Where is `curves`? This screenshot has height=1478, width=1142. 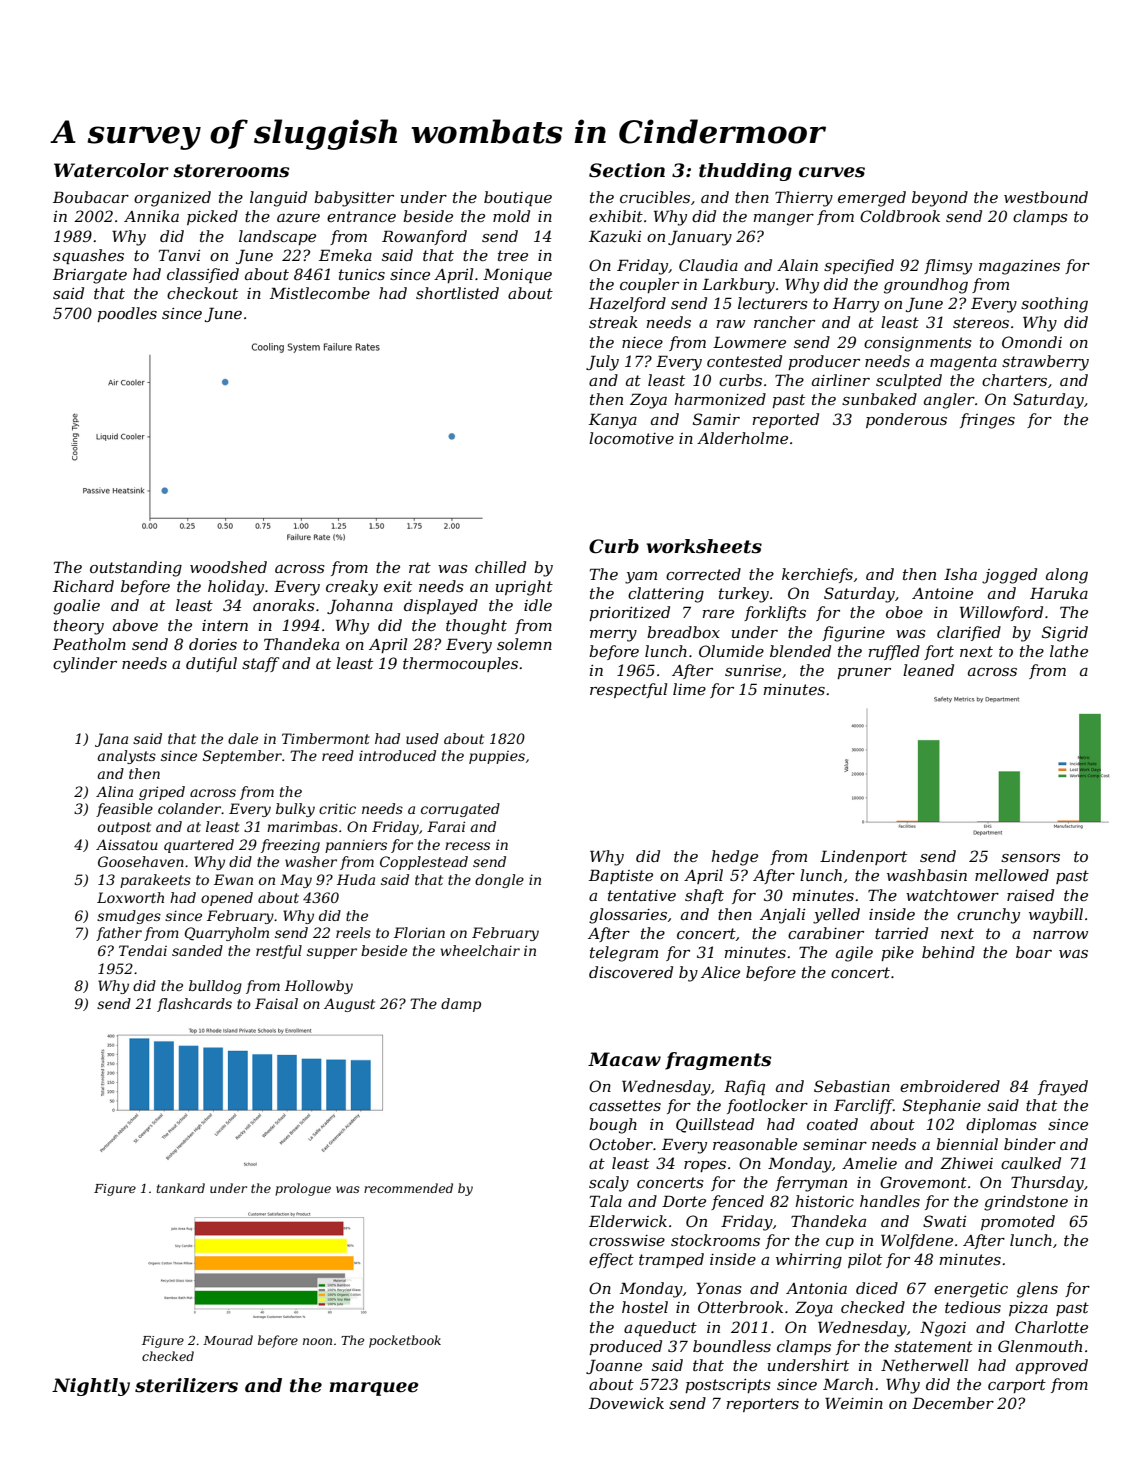 curves is located at coordinates (832, 172).
